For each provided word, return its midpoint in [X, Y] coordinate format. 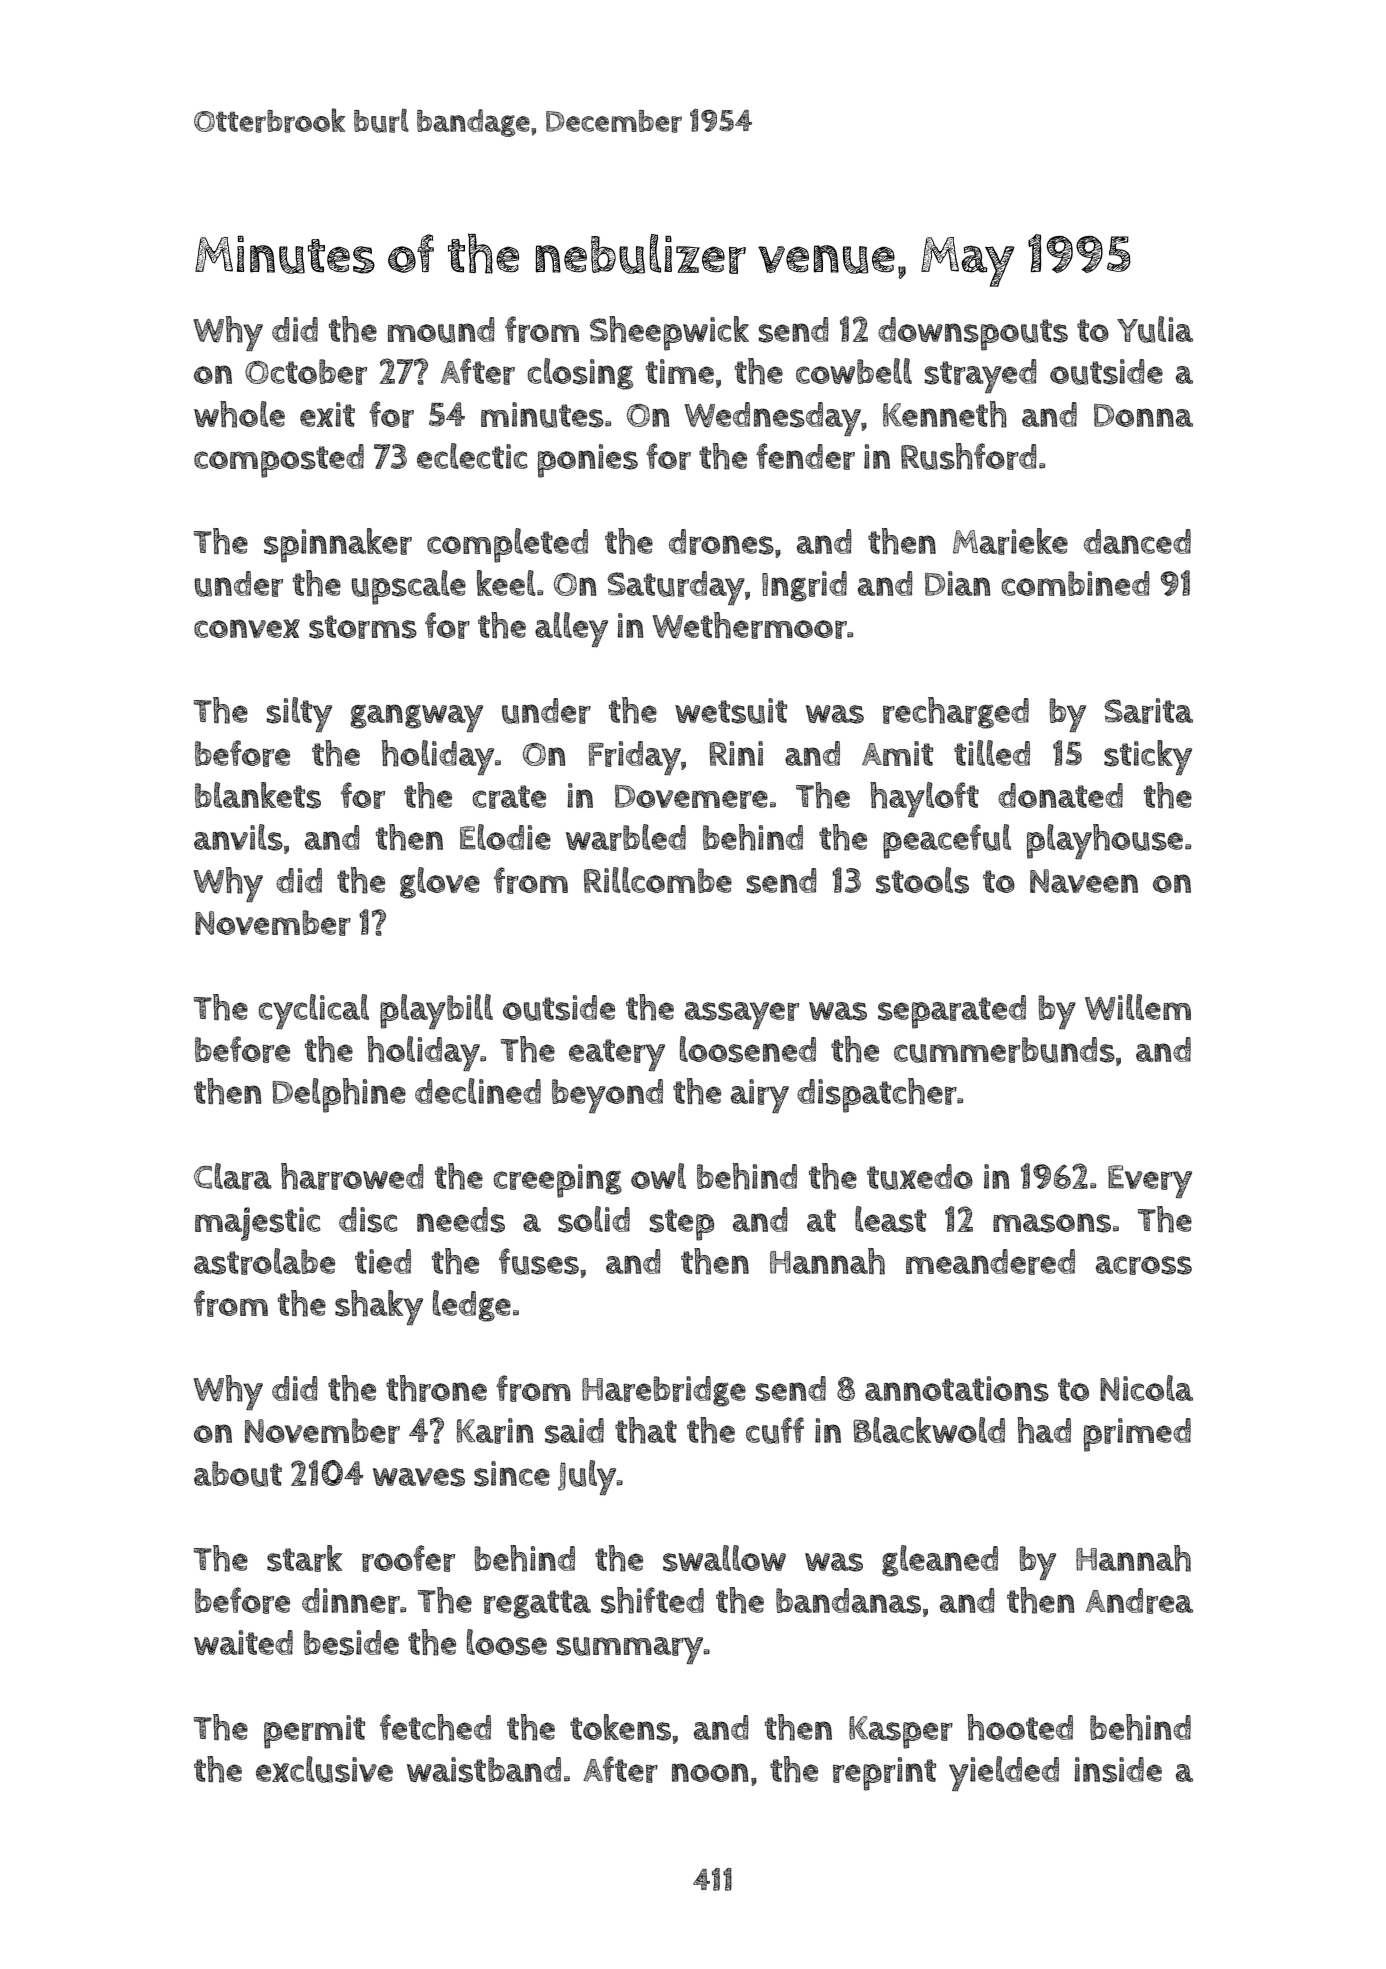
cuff [775, 1430]
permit [314, 1732]
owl [658, 1176]
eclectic [472, 456]
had [1044, 1430]
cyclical [314, 1012]
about [238, 1474]
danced [1137, 541]
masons [1052, 1223]
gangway [416, 718]
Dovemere [691, 797]
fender [805, 456]
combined [1076, 583]
